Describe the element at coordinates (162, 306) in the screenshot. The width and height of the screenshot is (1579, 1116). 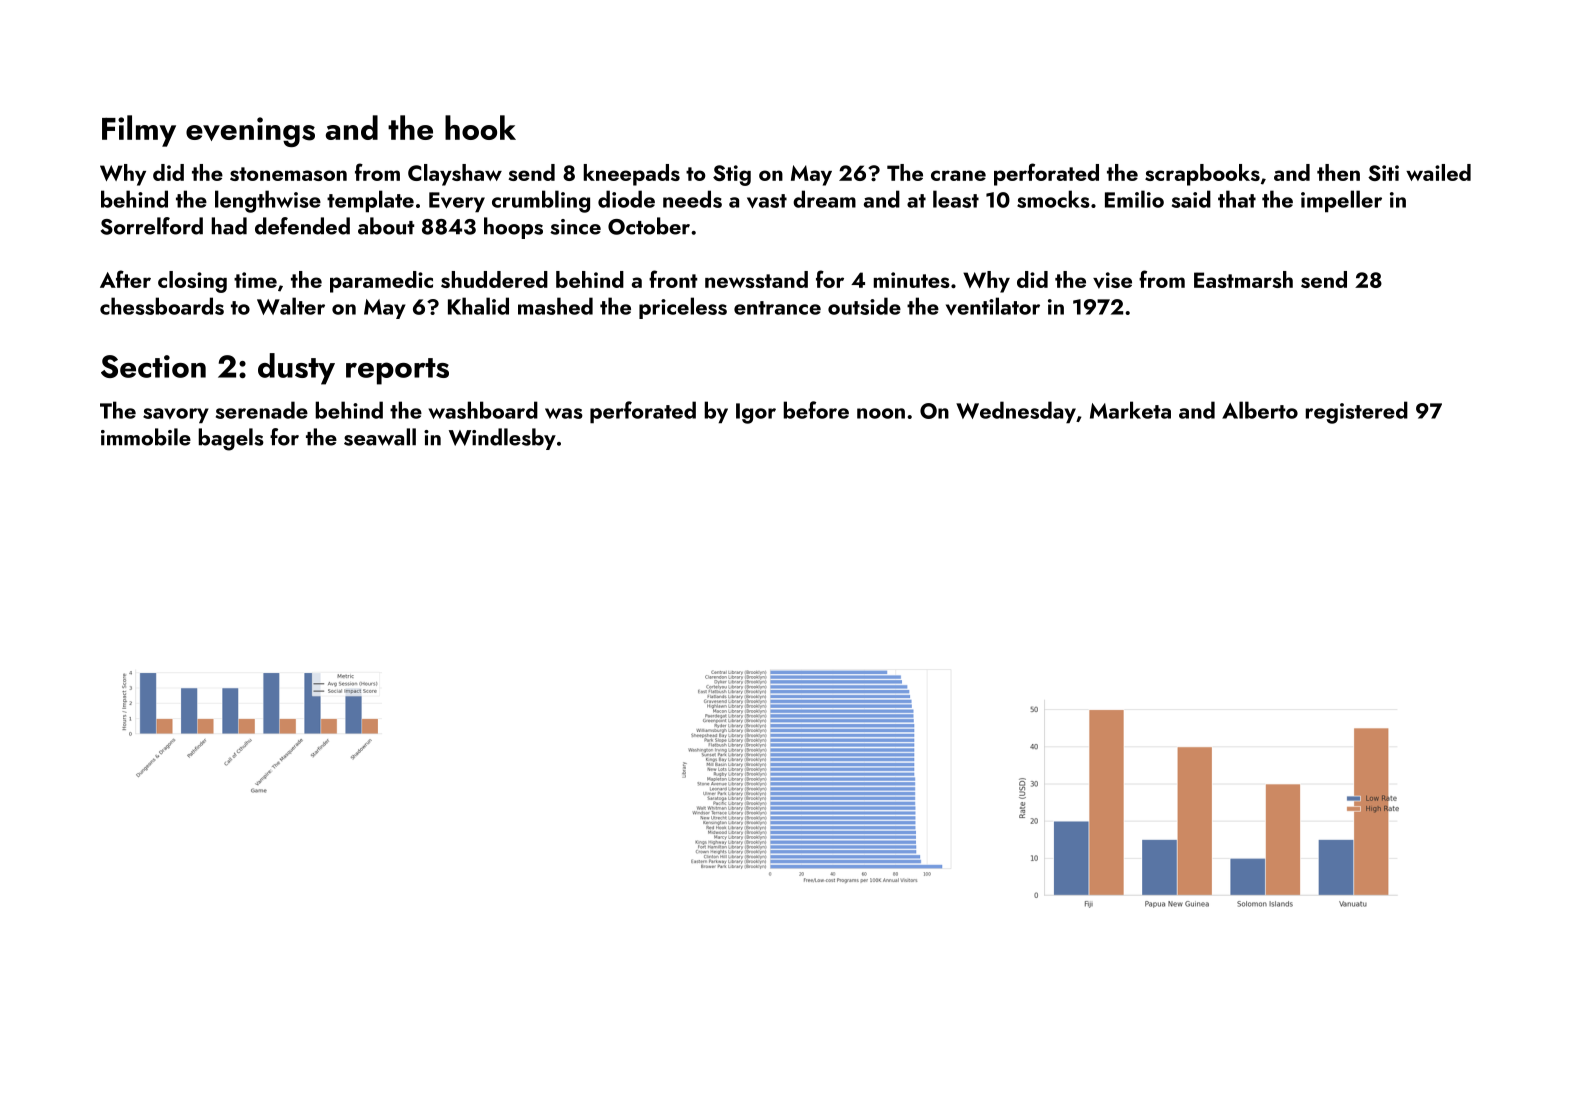
I see `chessboards` at that location.
